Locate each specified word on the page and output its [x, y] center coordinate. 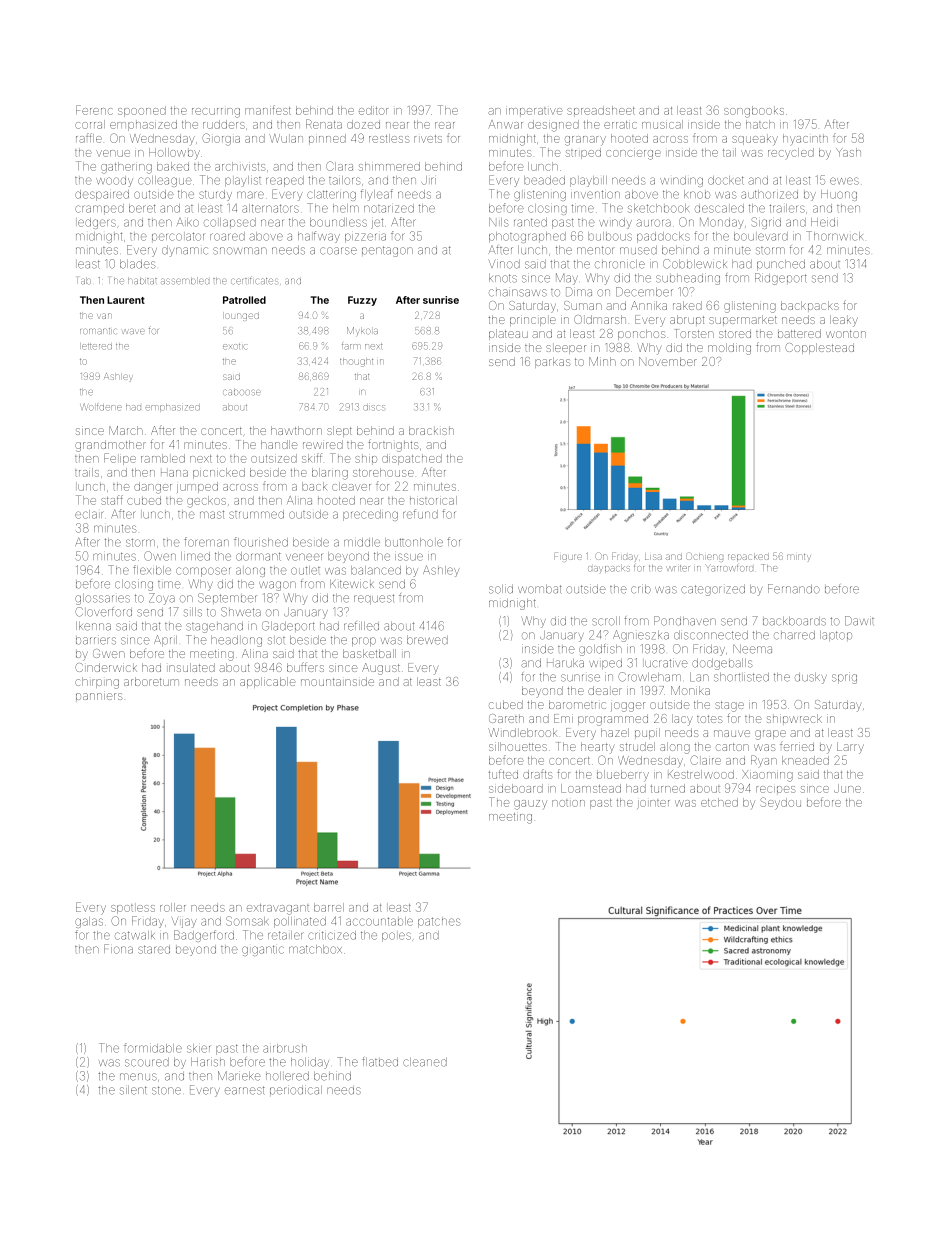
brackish [431, 430]
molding [729, 349]
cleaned [425, 1062]
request [374, 599]
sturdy [215, 195]
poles [396, 937]
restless [389, 138]
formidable [153, 1048]
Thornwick [834, 236]
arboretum [151, 681]
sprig [844, 678]
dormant [258, 556]
